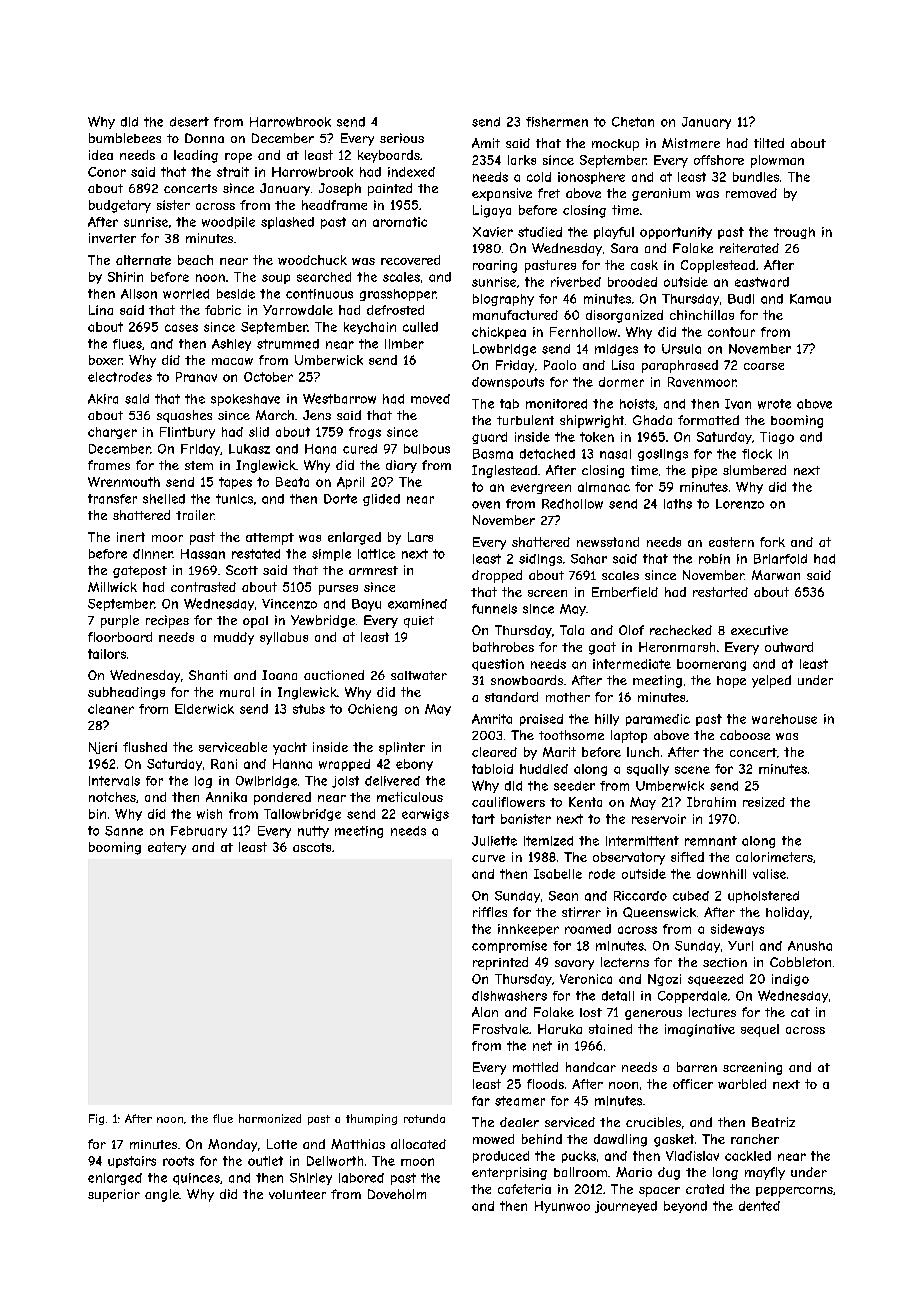 The width and height of the page is (924, 1308). Describe the element at coordinates (103, 399) in the page. I see `Akira` at that location.
